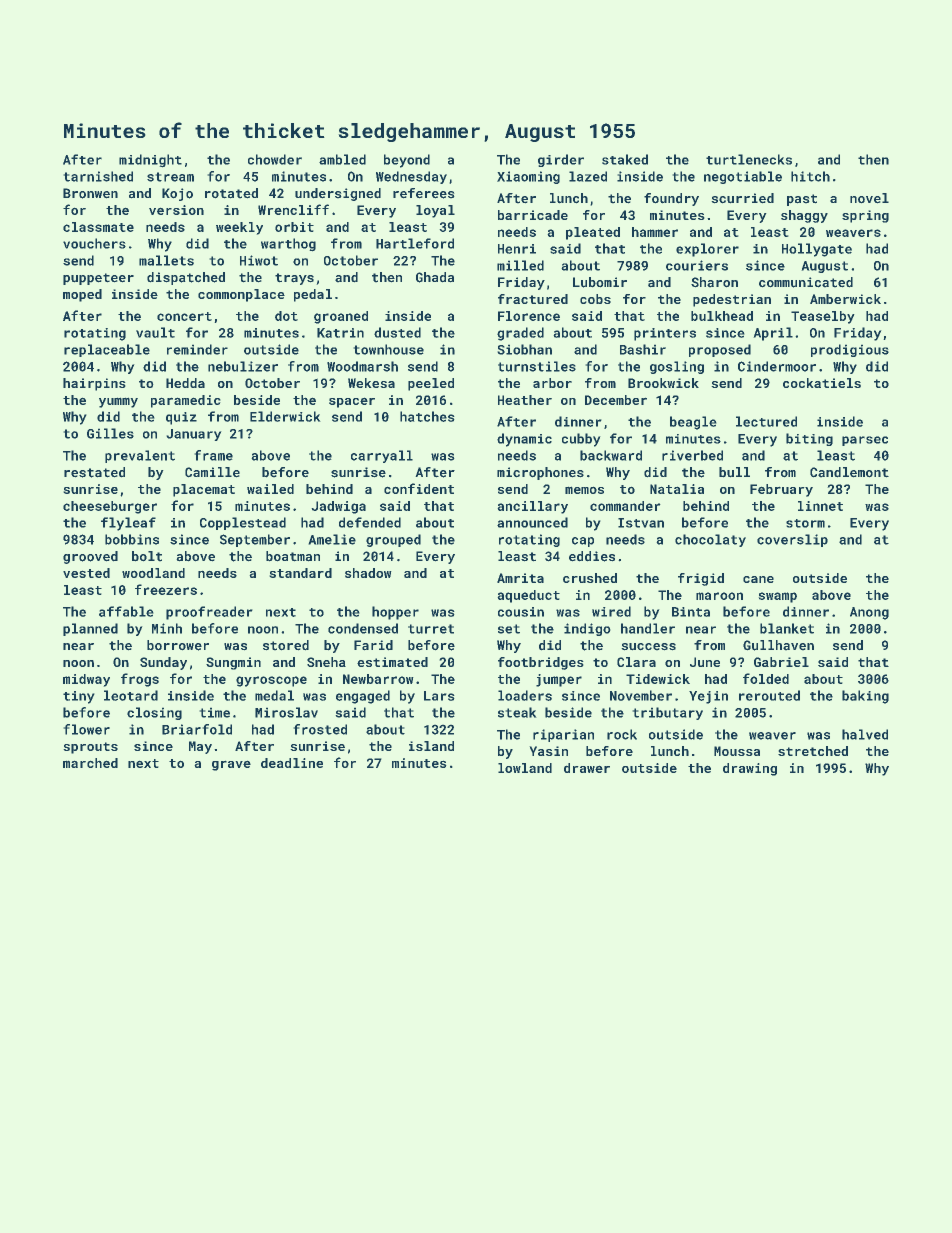  Describe the element at coordinates (737, 751) in the page. I see `Moussa` at that location.
